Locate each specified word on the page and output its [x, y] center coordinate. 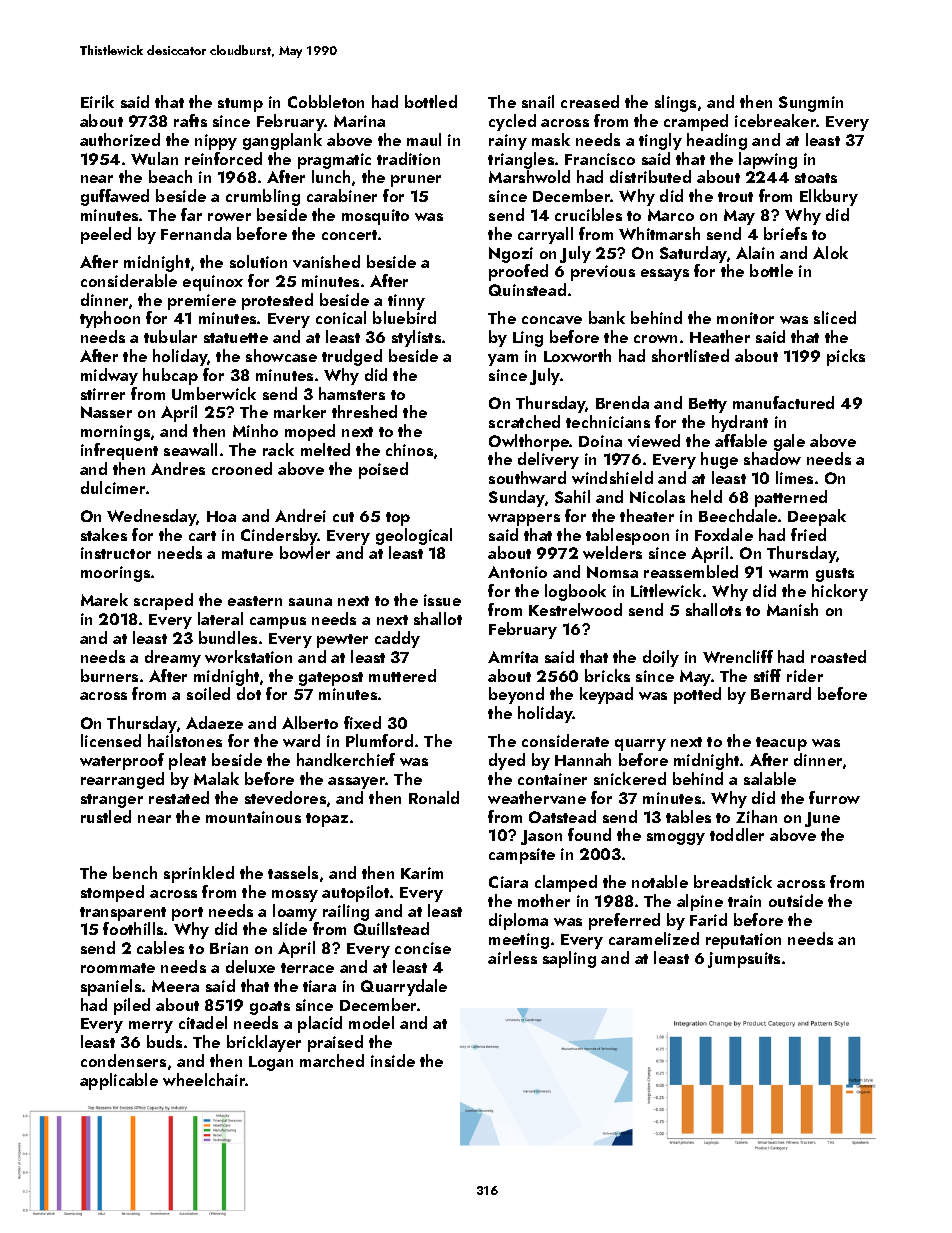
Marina [359, 121]
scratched [524, 421]
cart [202, 536]
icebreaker [776, 120]
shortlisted [690, 355]
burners [109, 675]
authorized [120, 139]
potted [697, 695]
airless [512, 957]
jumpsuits [744, 960]
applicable [119, 1081]
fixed [362, 722]
